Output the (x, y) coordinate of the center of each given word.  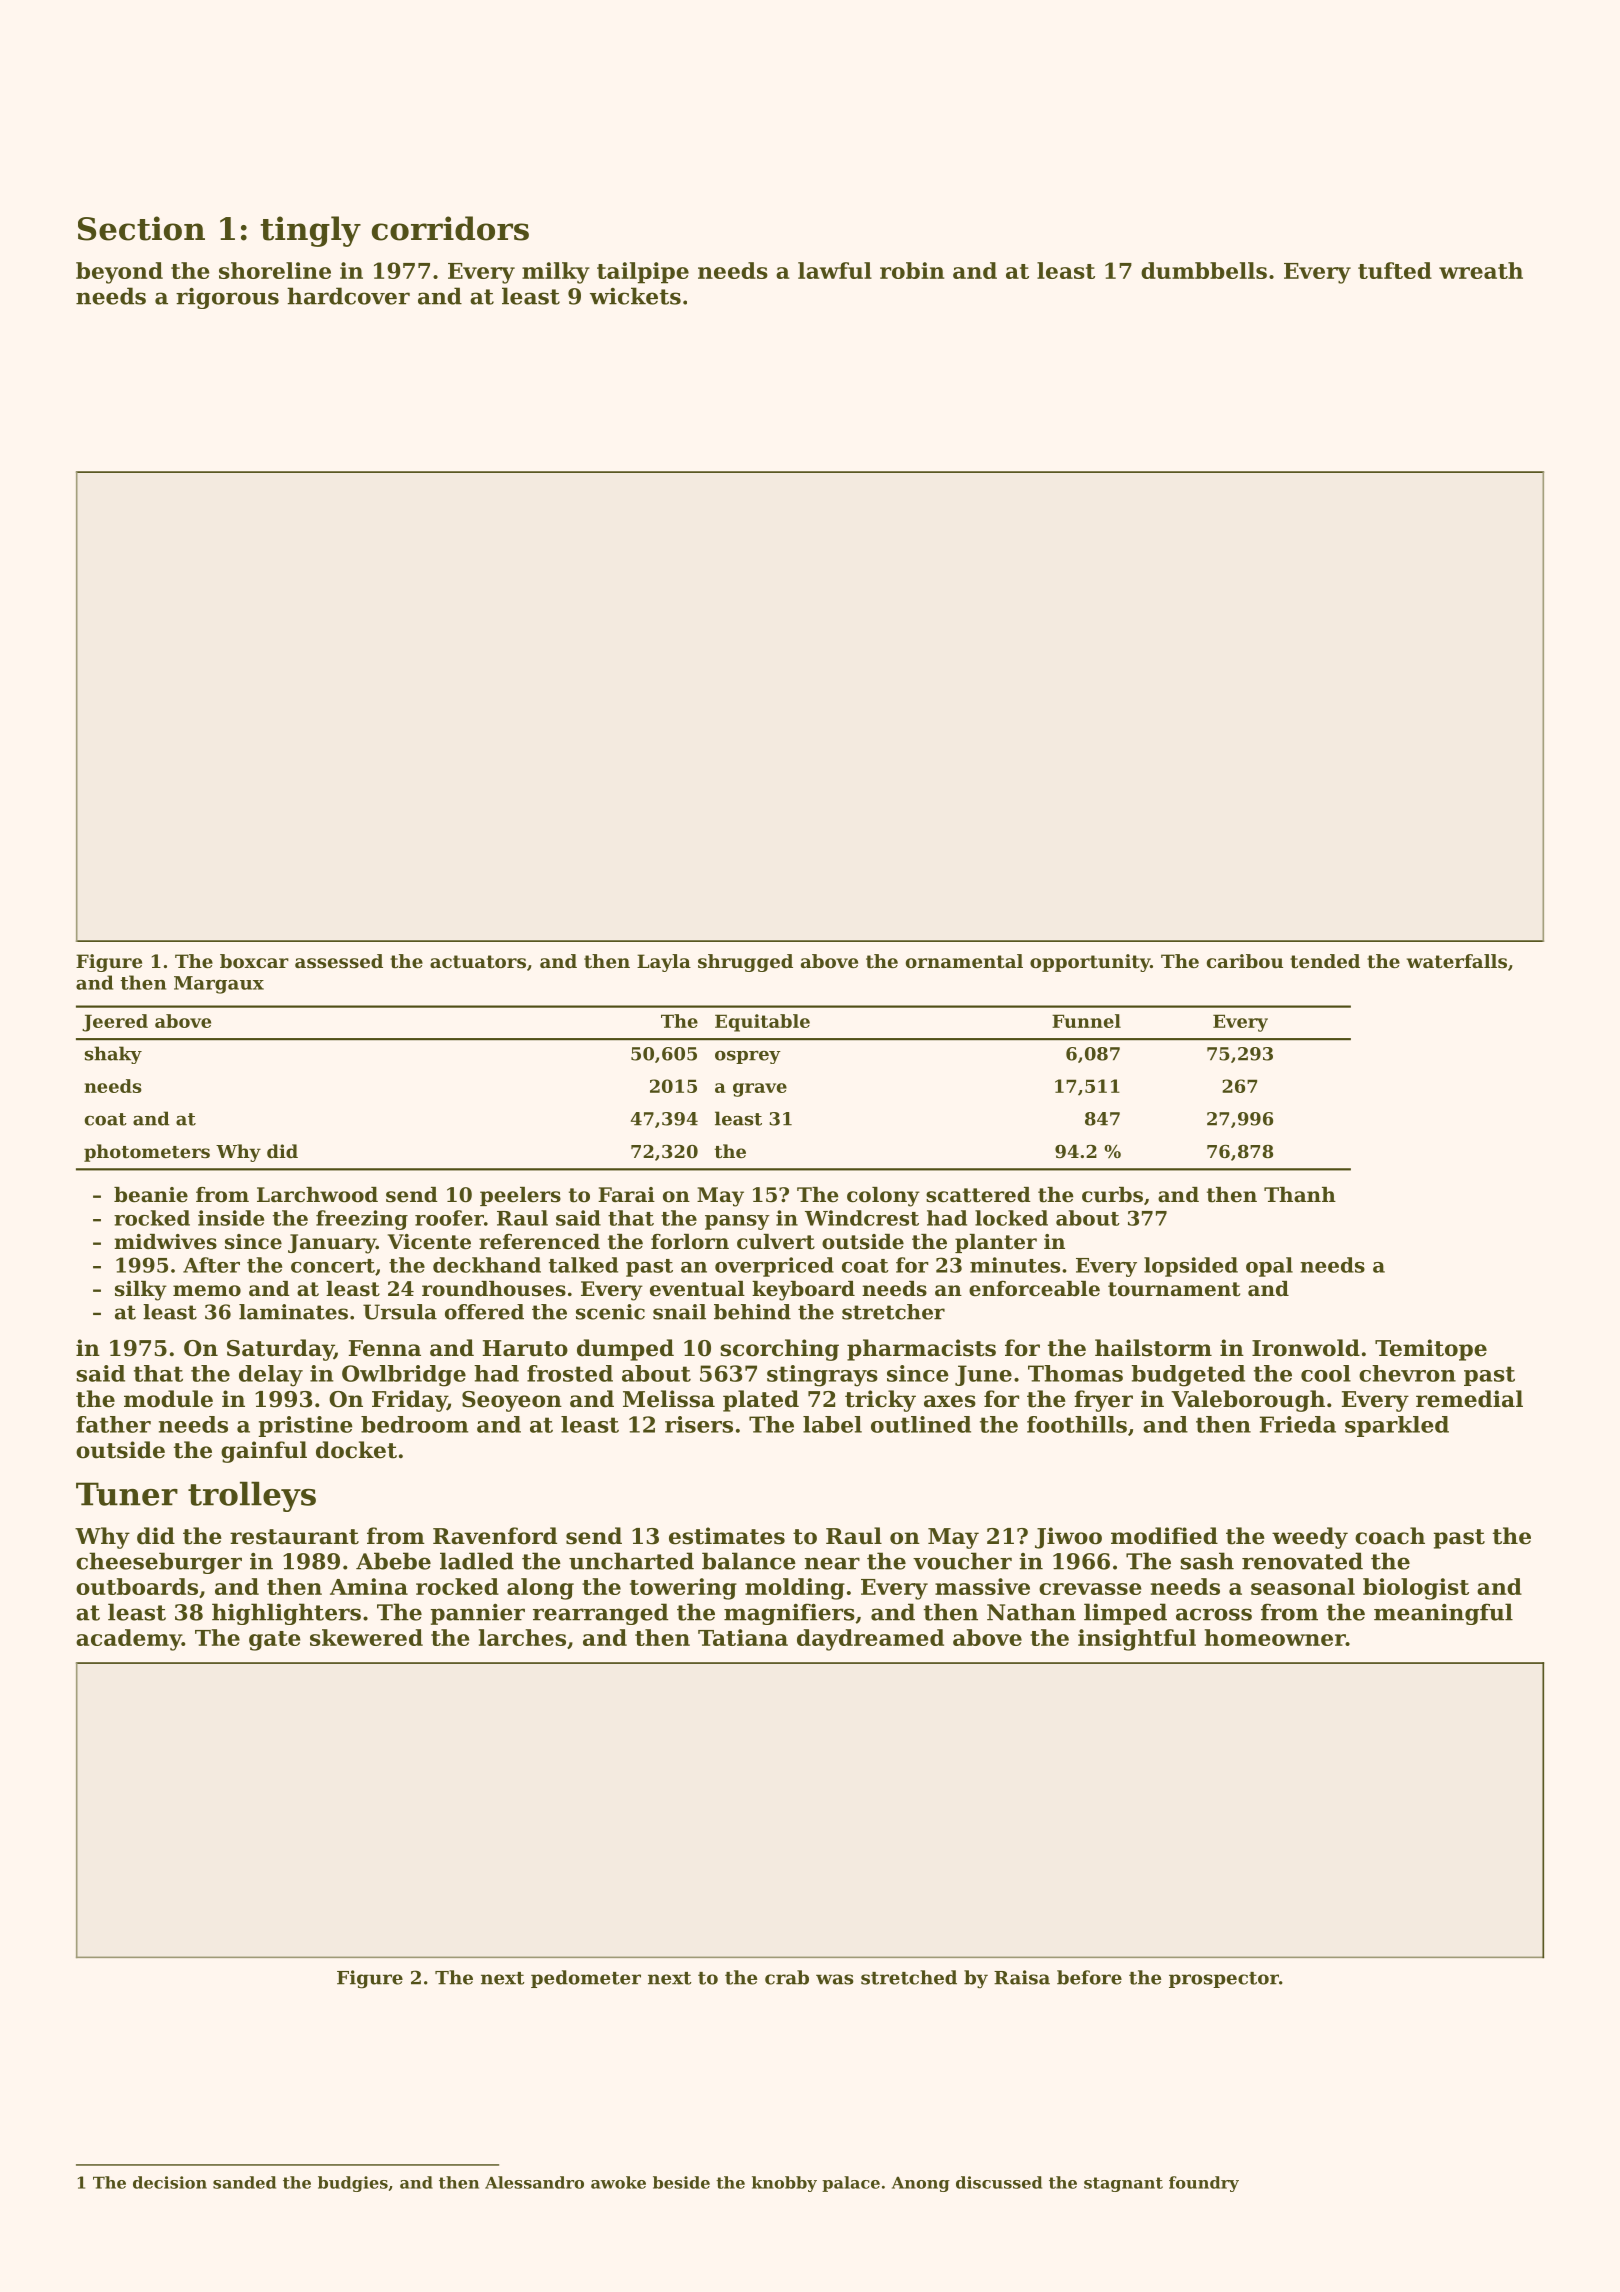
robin (912, 270)
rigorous (227, 298)
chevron (1407, 1373)
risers (699, 1424)
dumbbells (1204, 270)
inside (231, 1218)
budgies (353, 2184)
